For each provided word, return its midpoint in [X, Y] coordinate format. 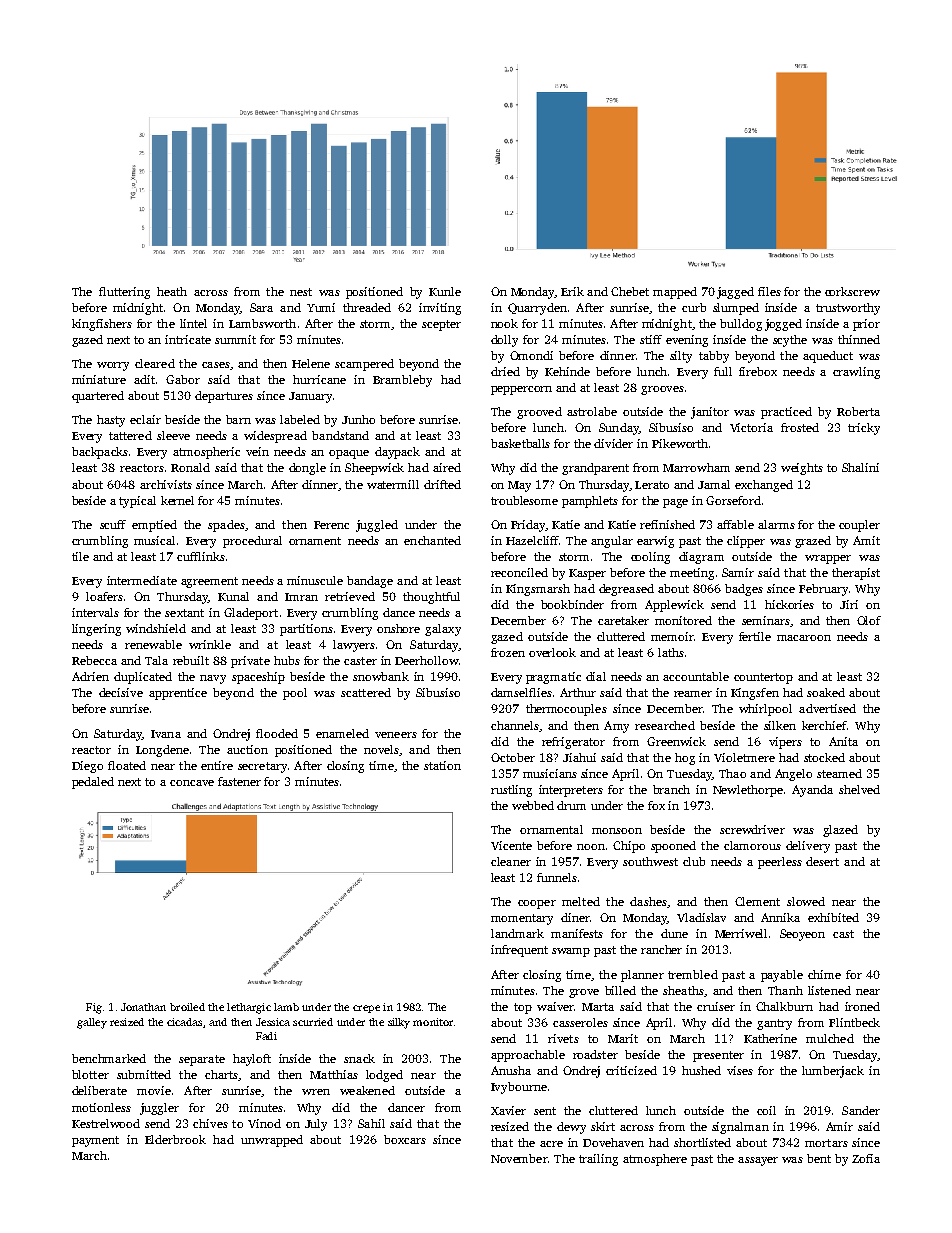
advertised [827, 708]
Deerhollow [426, 660]
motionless [101, 1107]
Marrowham [696, 467]
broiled [187, 1007]
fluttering [124, 293]
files [769, 291]
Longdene [162, 751]
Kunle [445, 291]
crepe [366, 1009]
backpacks [100, 453]
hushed [701, 1070]
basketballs [520, 443]
